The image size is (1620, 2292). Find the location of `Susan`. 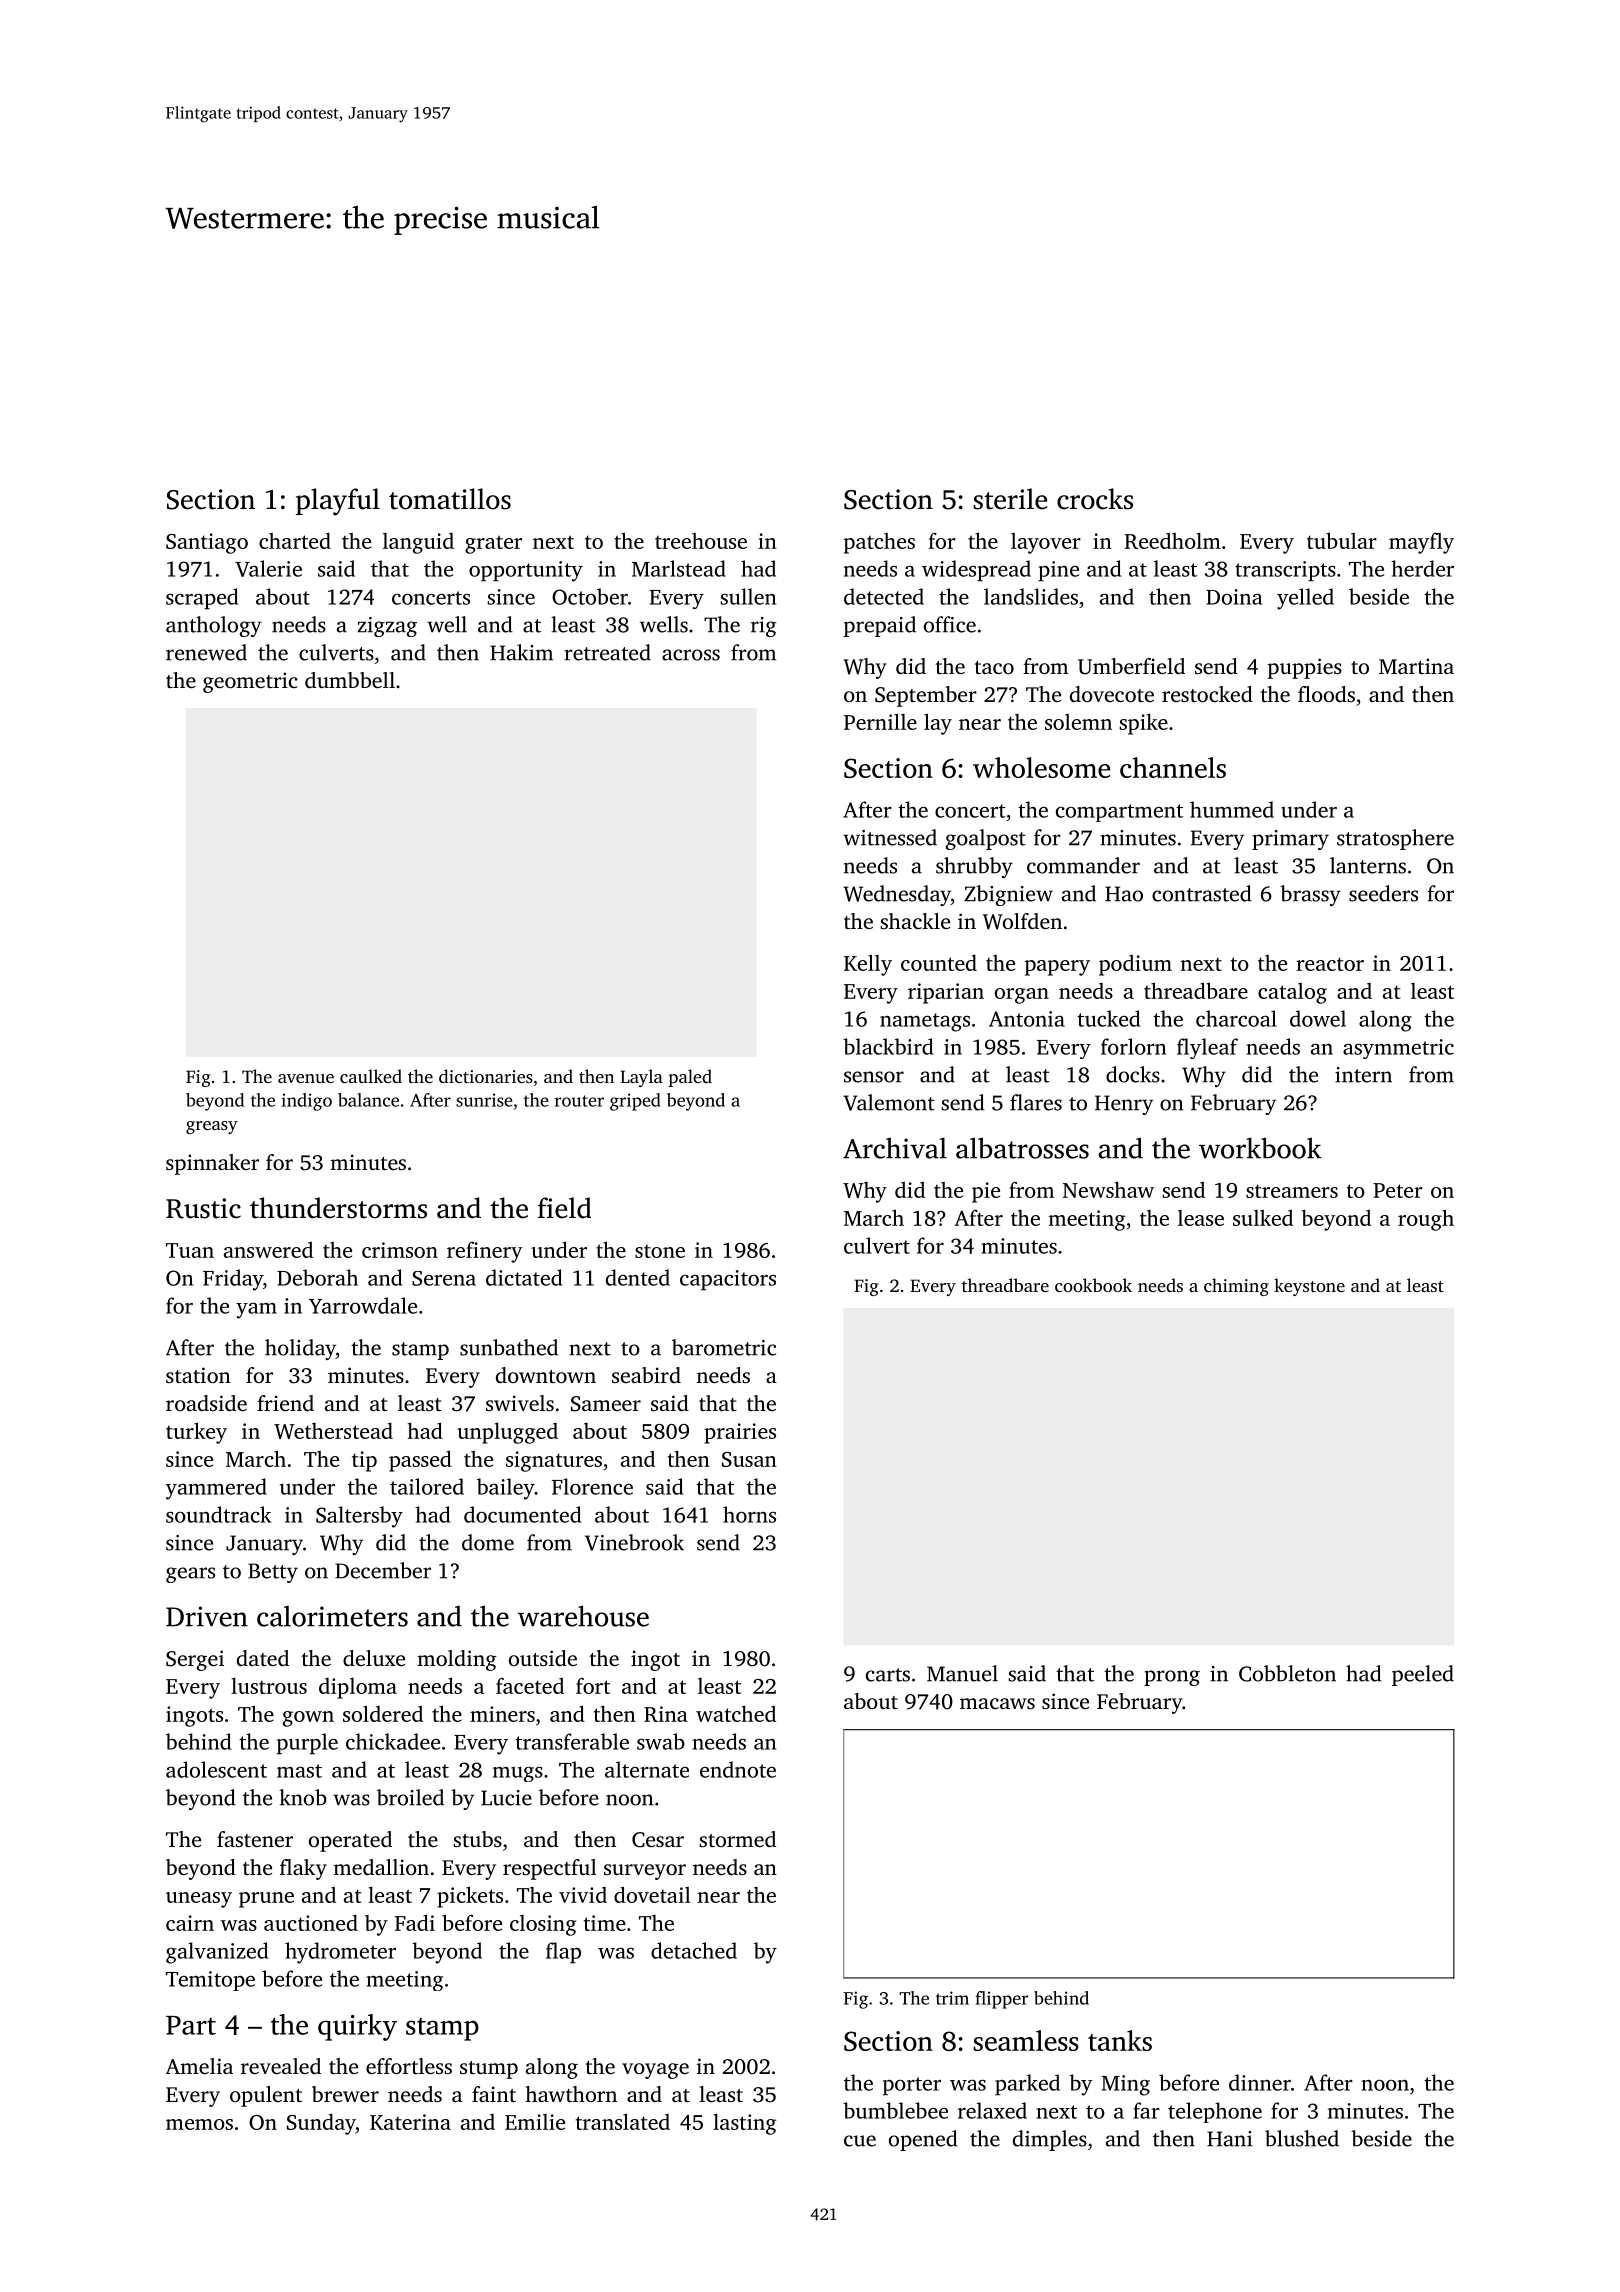

Susan is located at coordinates (749, 1459).
